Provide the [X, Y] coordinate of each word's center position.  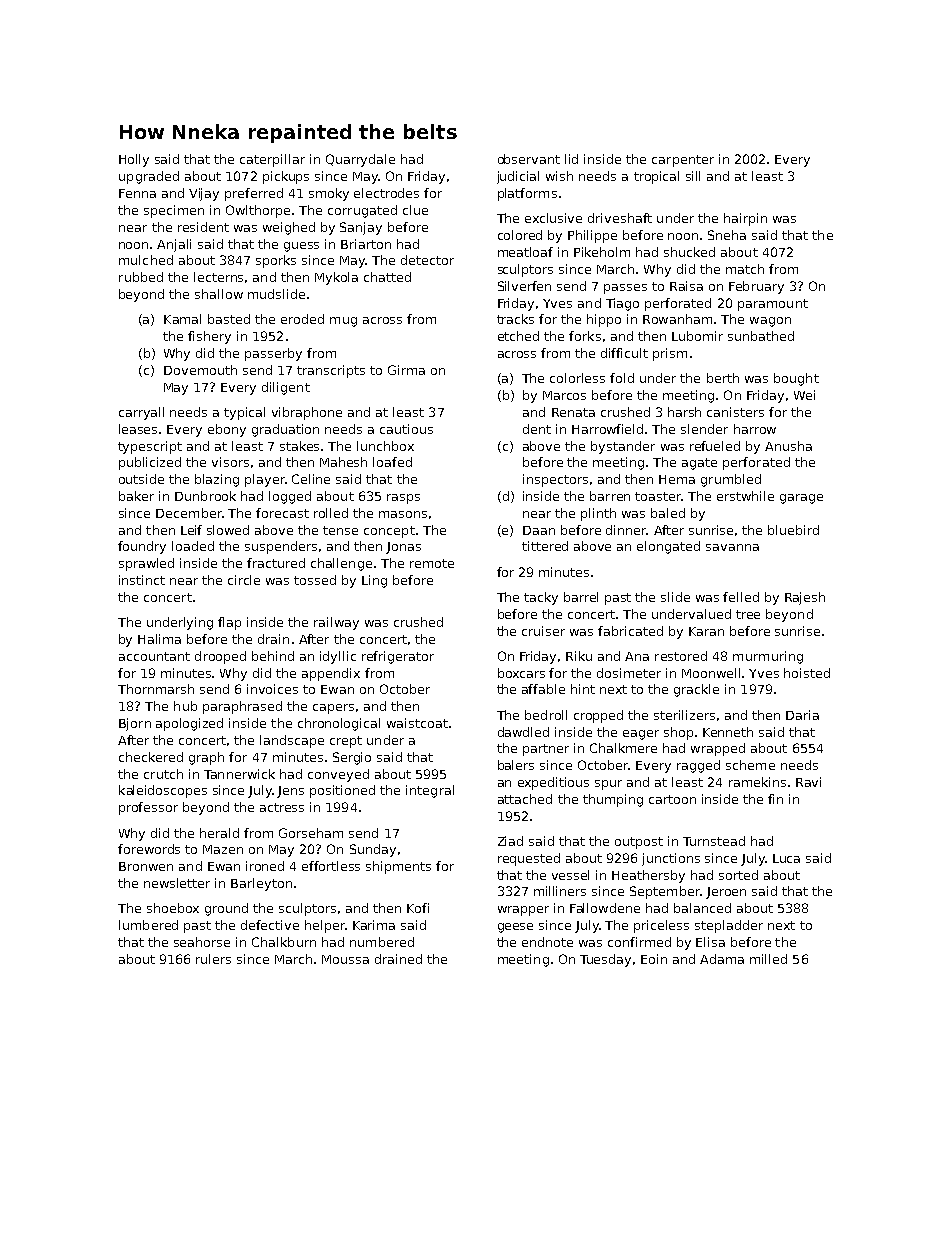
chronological [339, 724]
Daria [802, 715]
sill [693, 176]
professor [148, 808]
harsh [684, 412]
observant [529, 159]
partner [546, 750]
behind [273, 656]
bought [796, 379]
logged [290, 497]
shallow [219, 294]
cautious [406, 429]
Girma [406, 370]
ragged [698, 766]
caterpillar [272, 160]
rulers [213, 959]
